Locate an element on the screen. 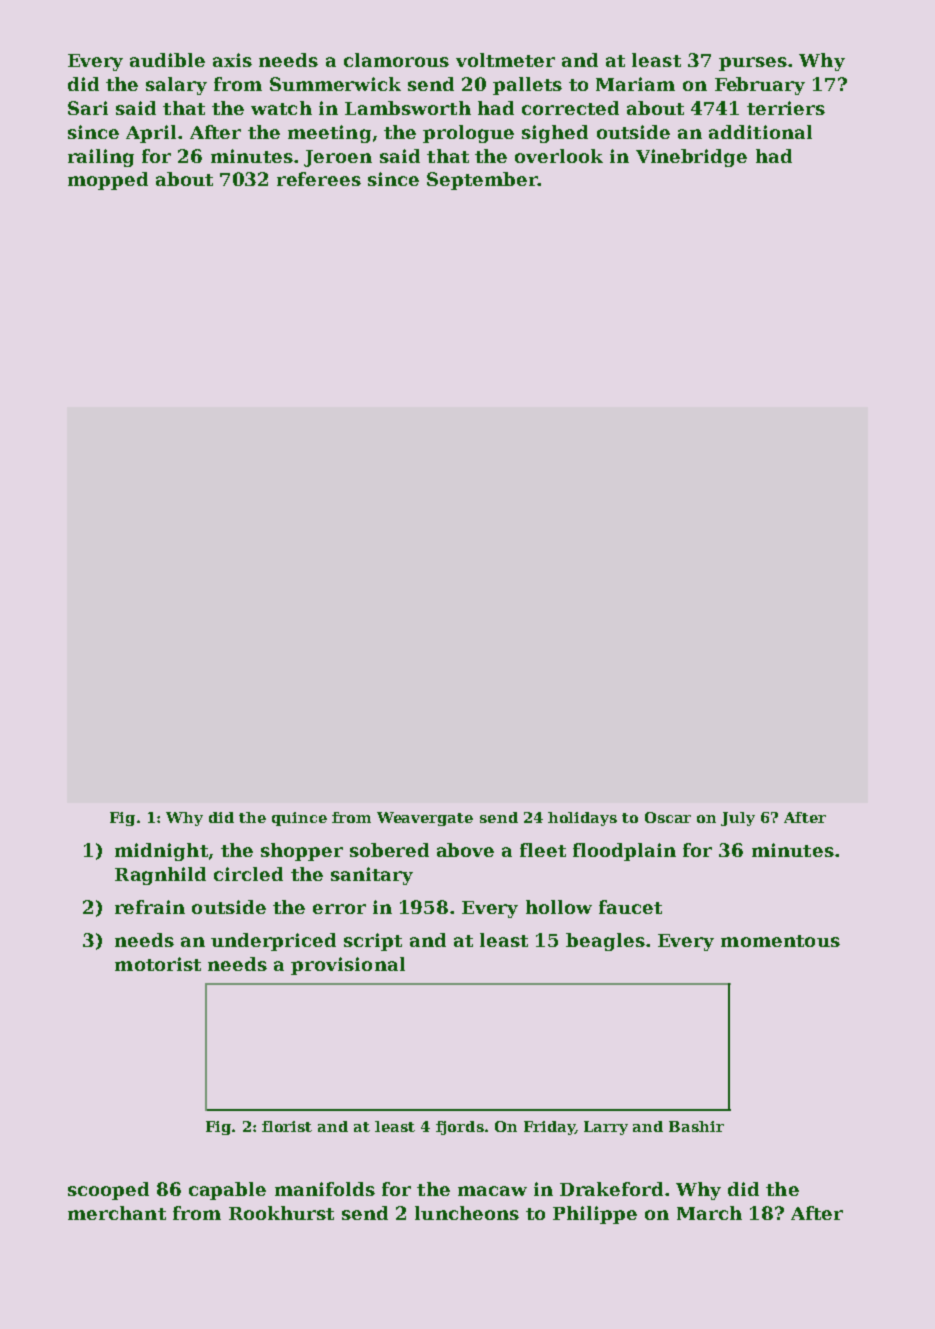  July is located at coordinates (738, 819).
